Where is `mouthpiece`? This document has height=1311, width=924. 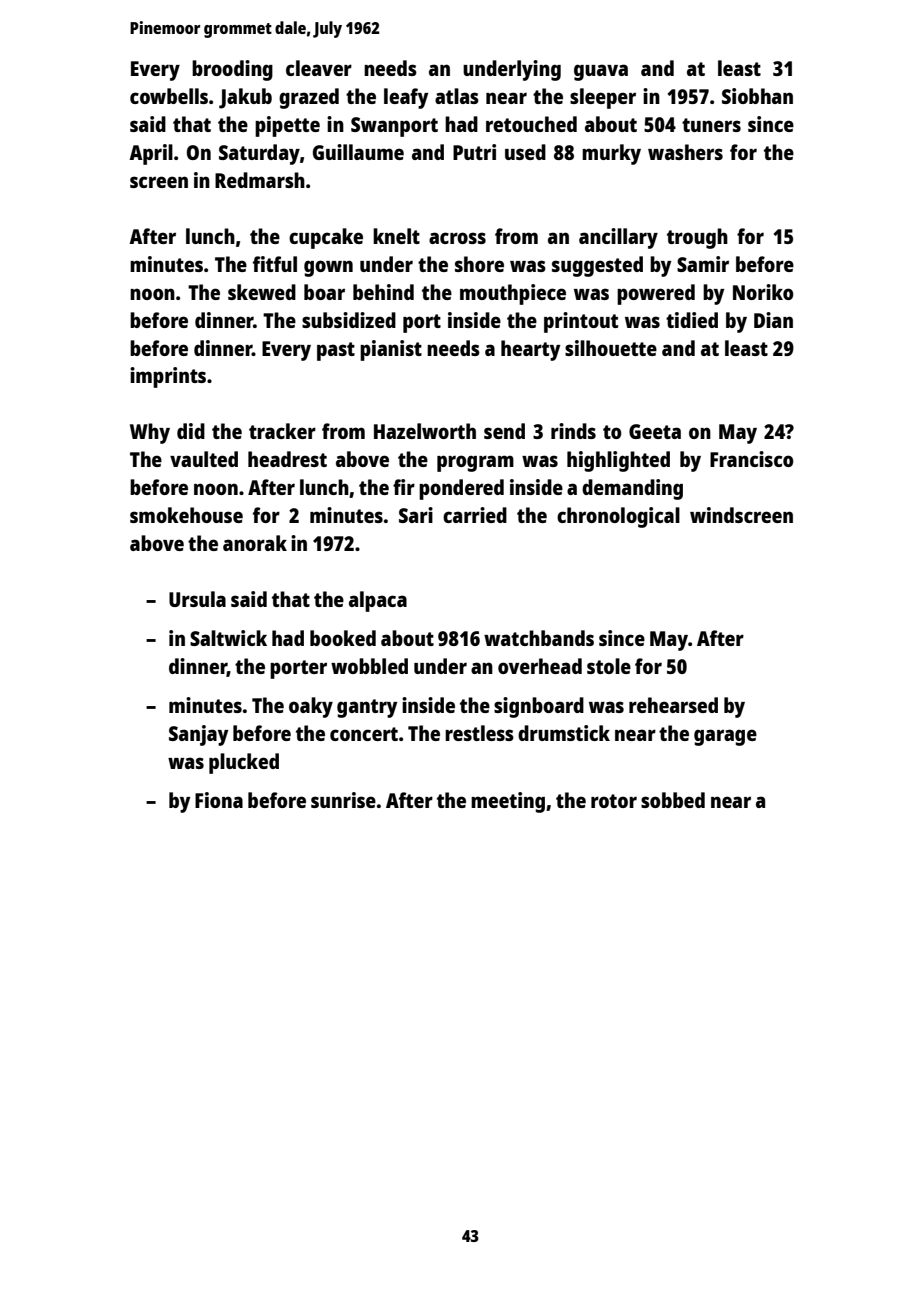
mouthpiece is located at coordinates (513, 294).
